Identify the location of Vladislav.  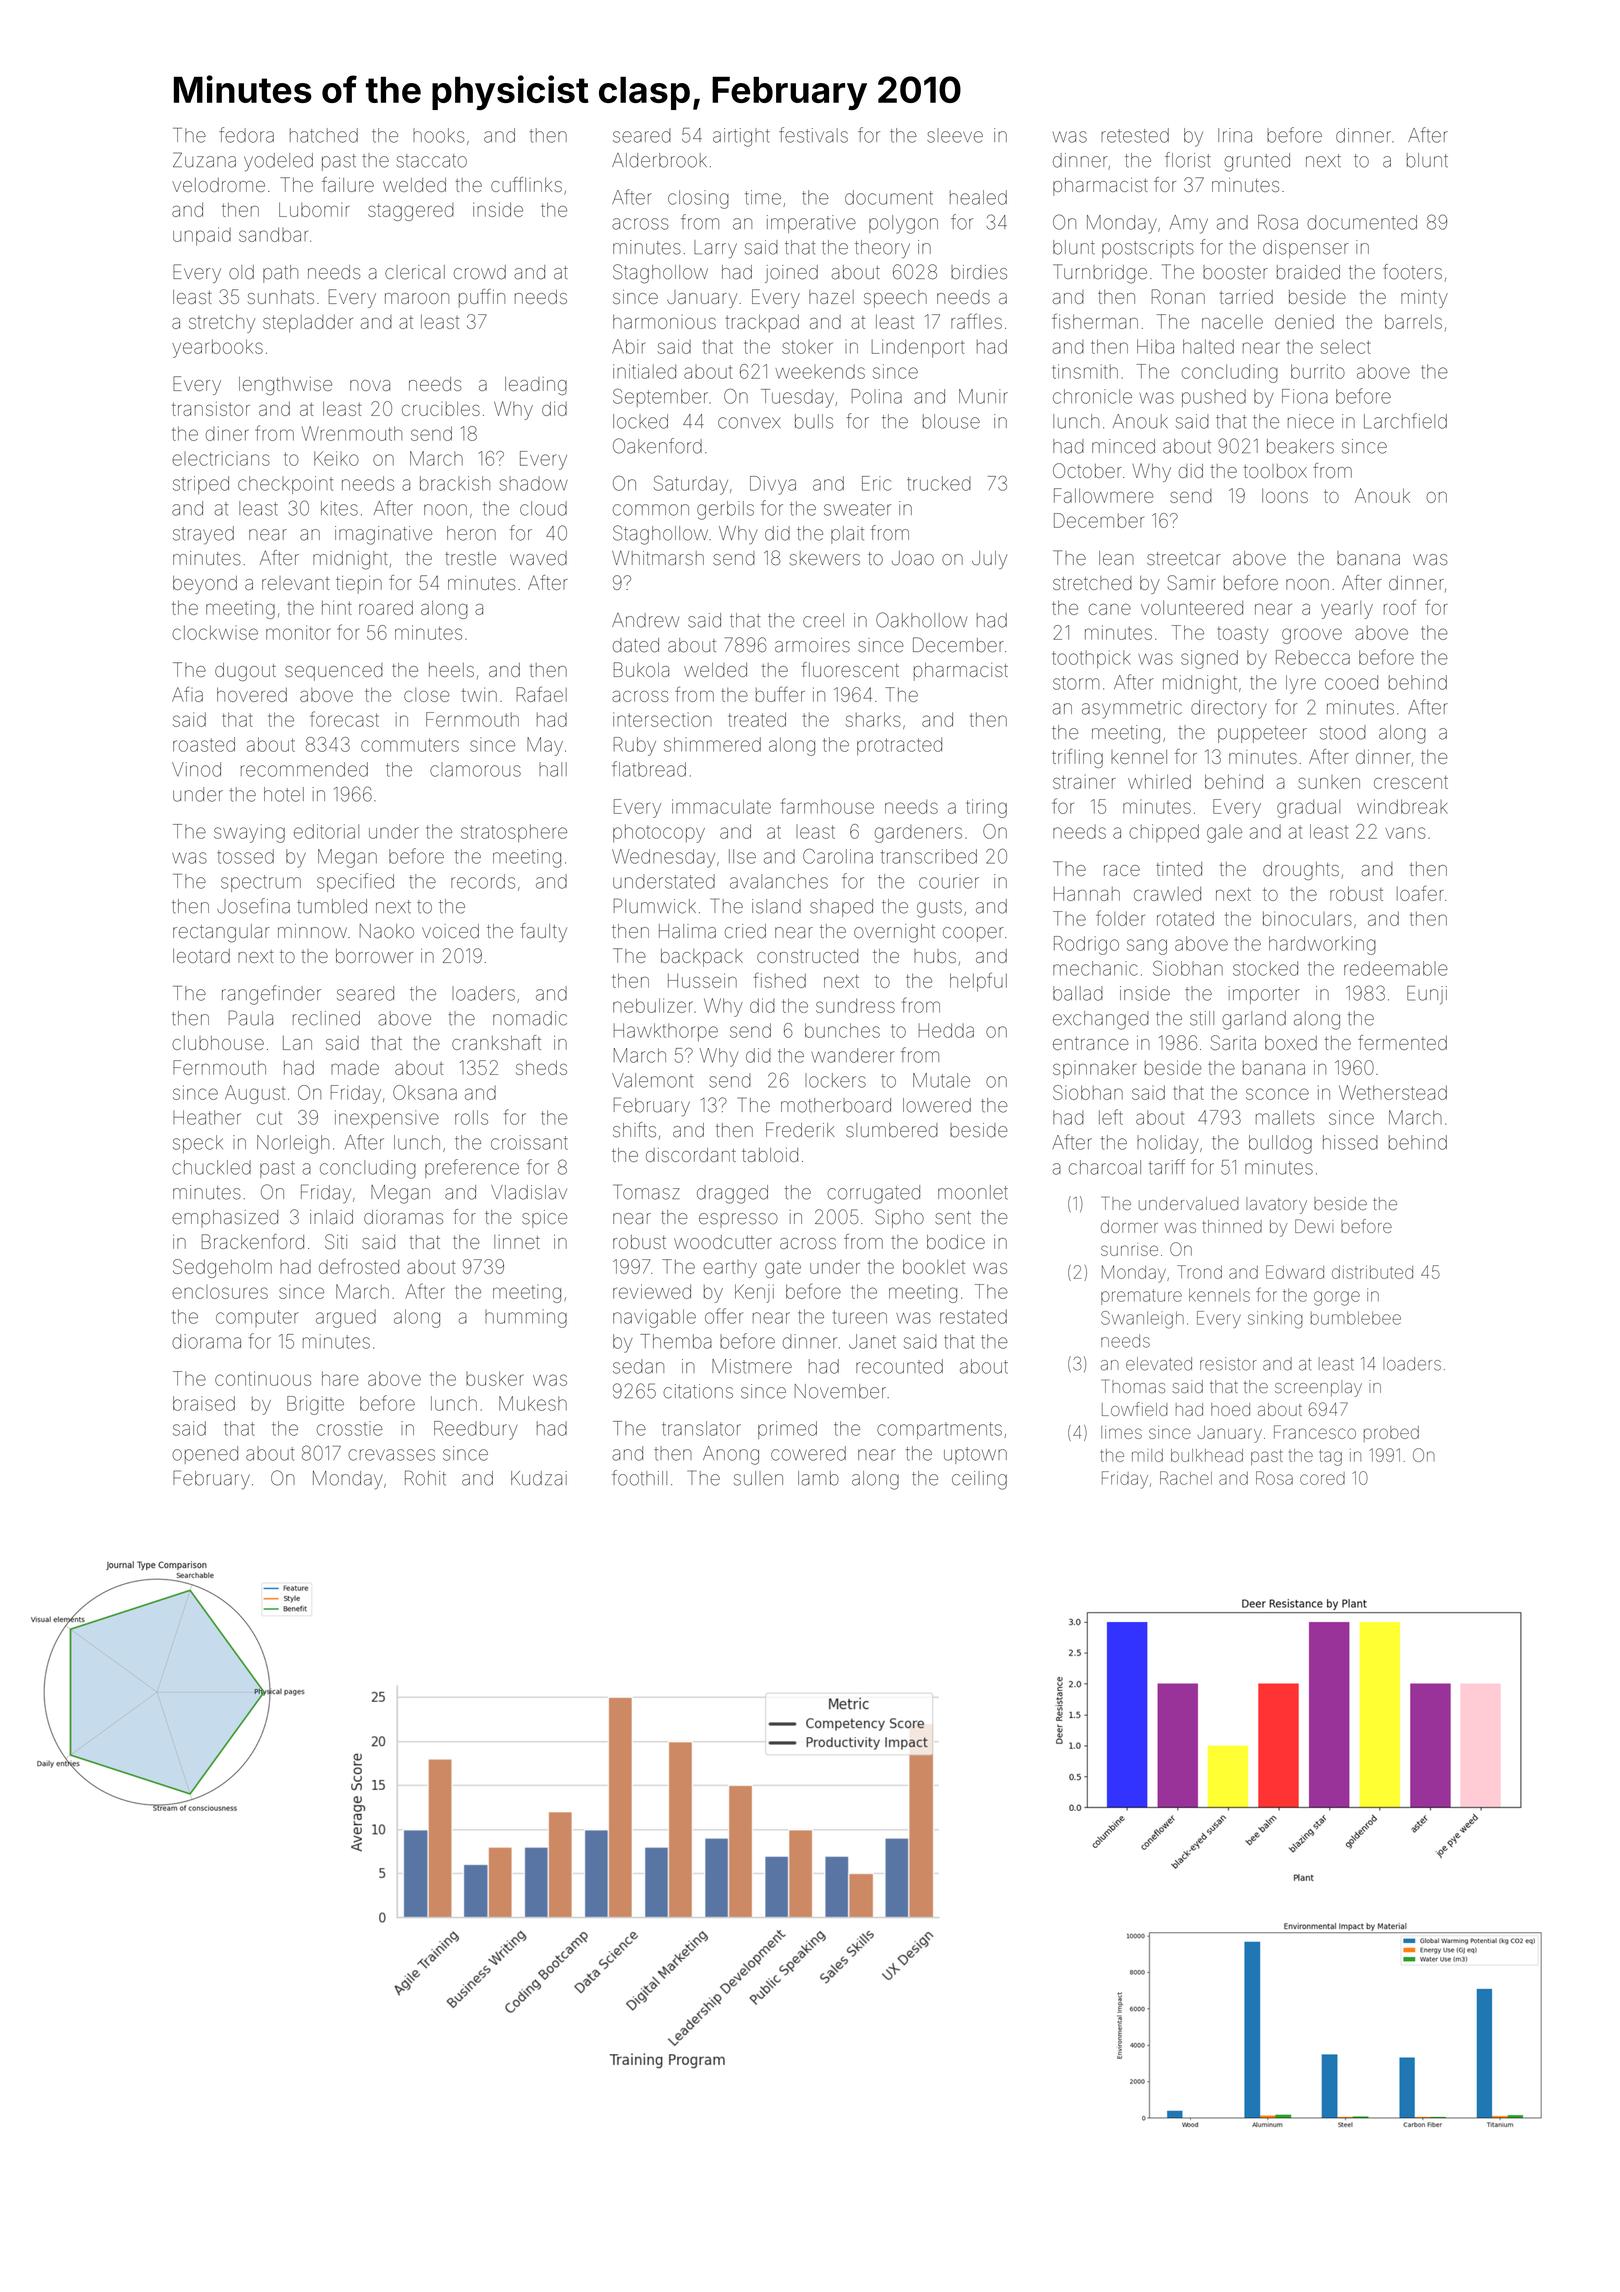
(529, 1192).
